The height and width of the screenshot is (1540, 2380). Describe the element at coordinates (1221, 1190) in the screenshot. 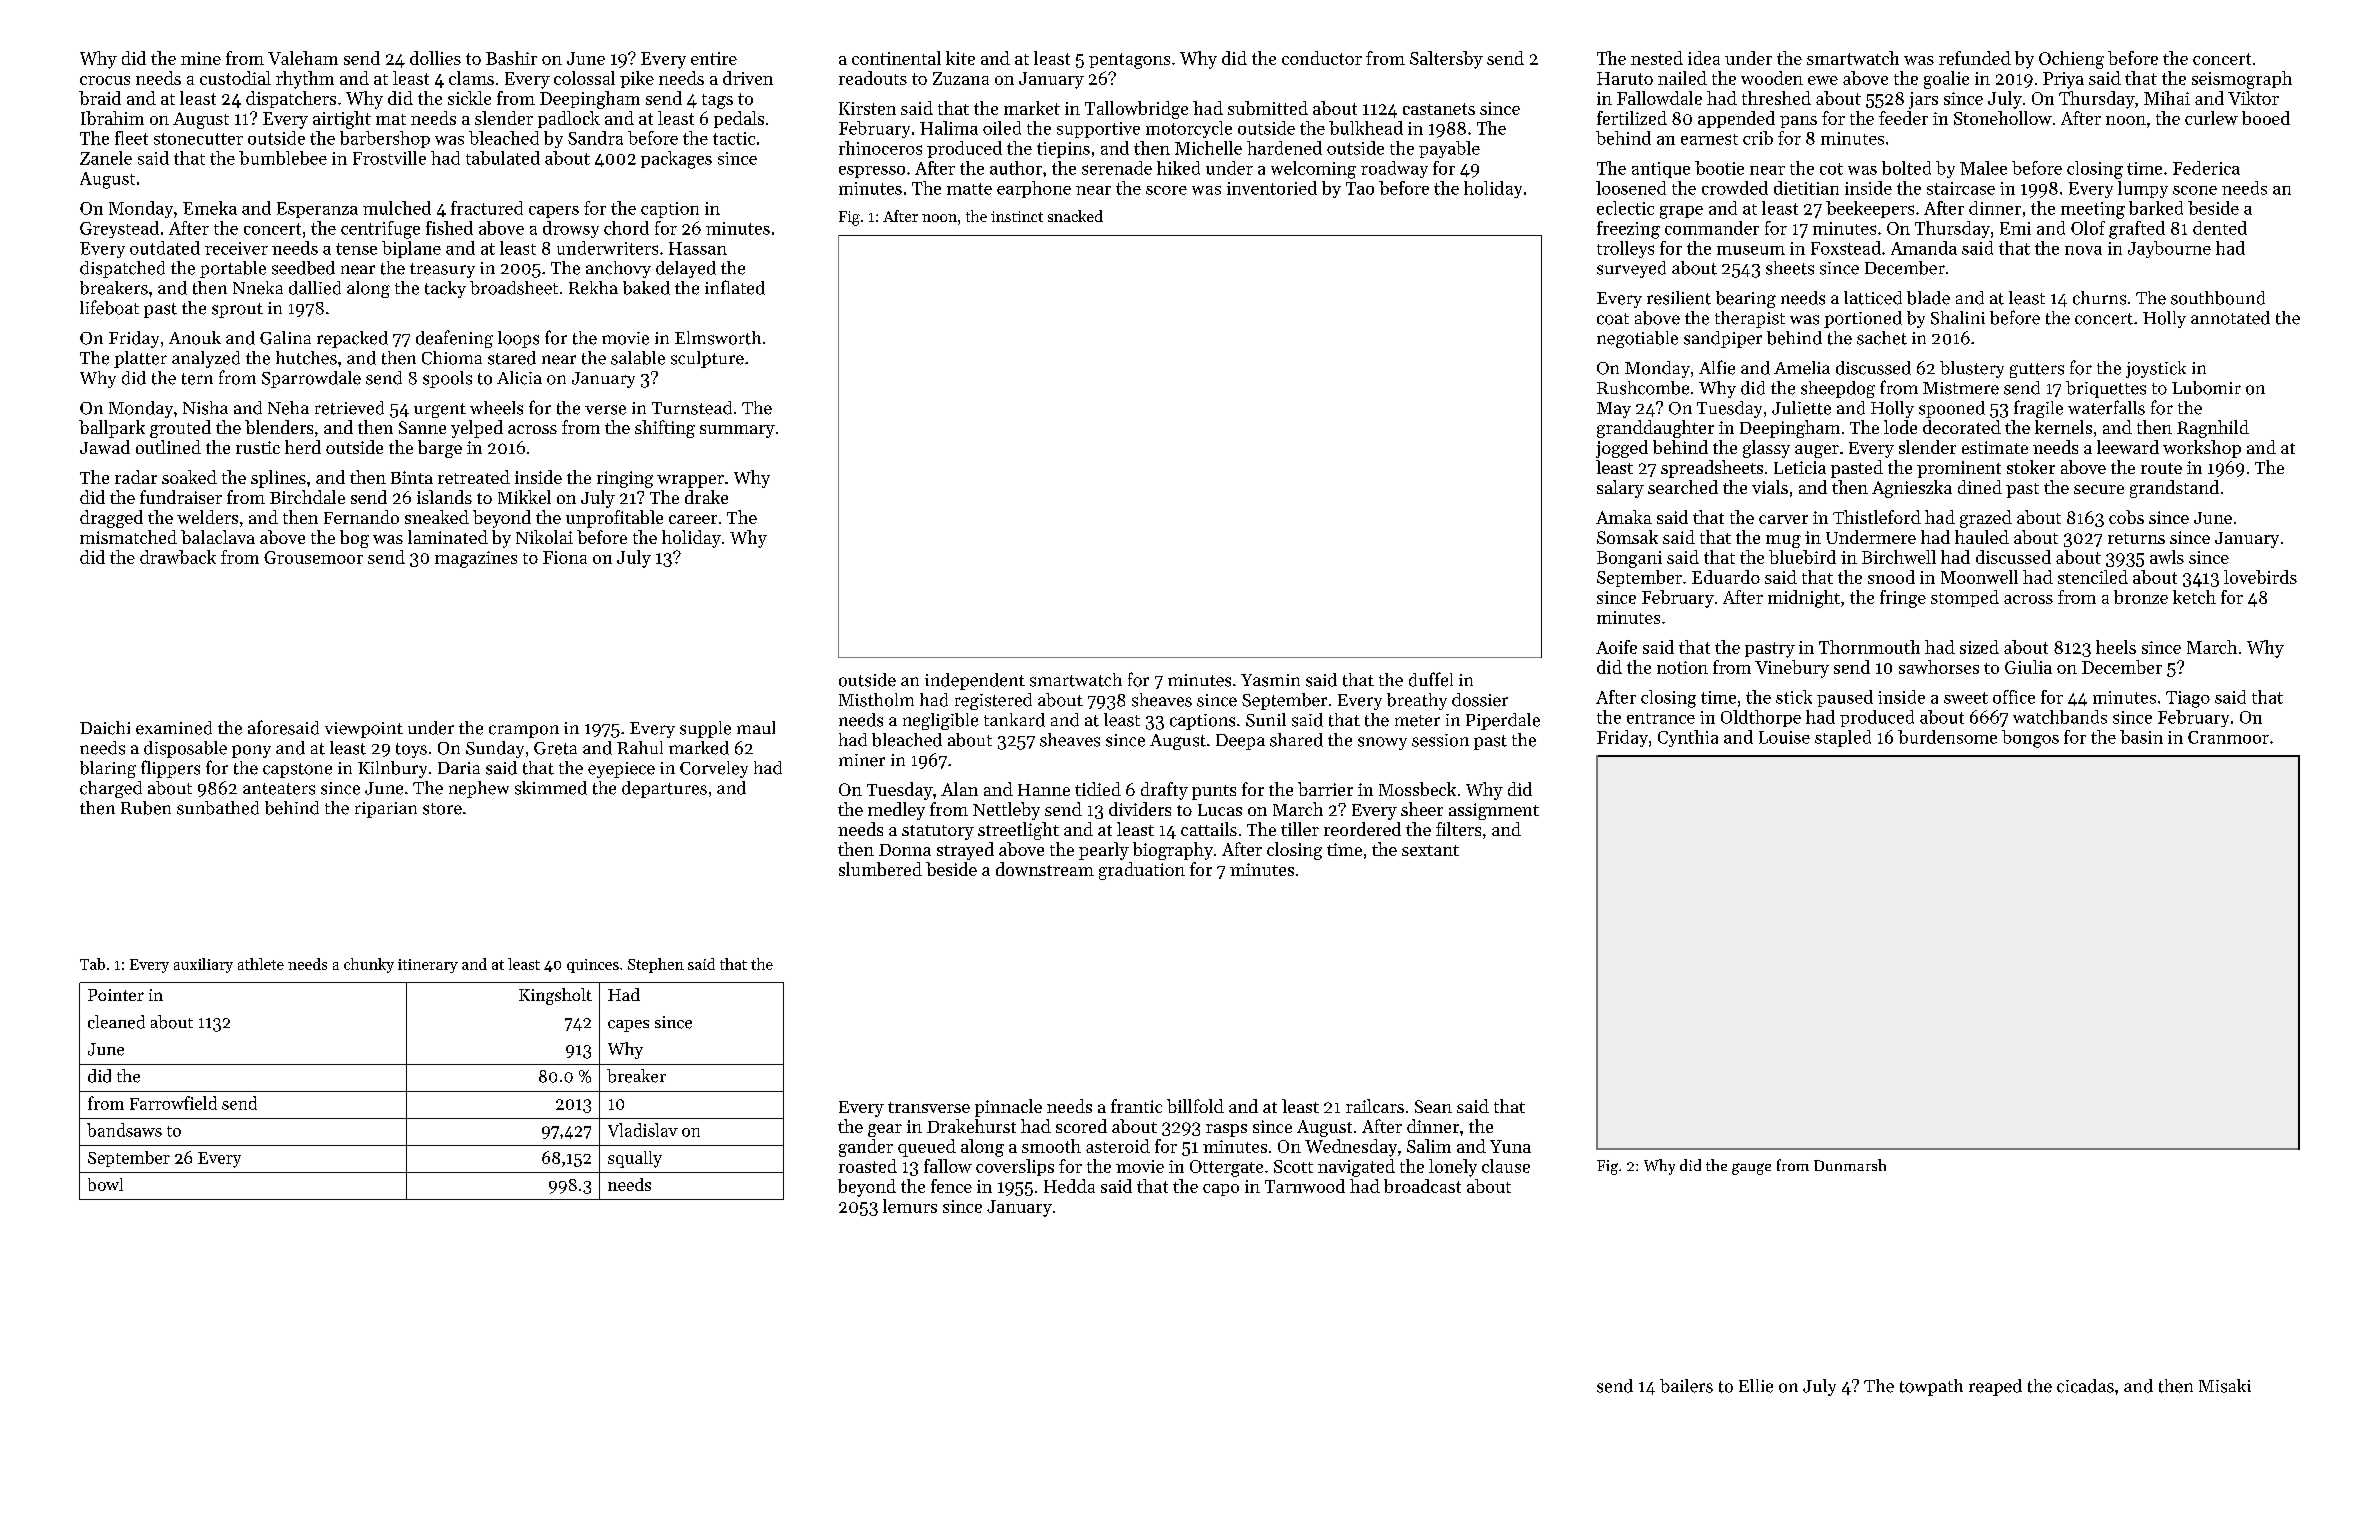

I see `capo` at that location.
